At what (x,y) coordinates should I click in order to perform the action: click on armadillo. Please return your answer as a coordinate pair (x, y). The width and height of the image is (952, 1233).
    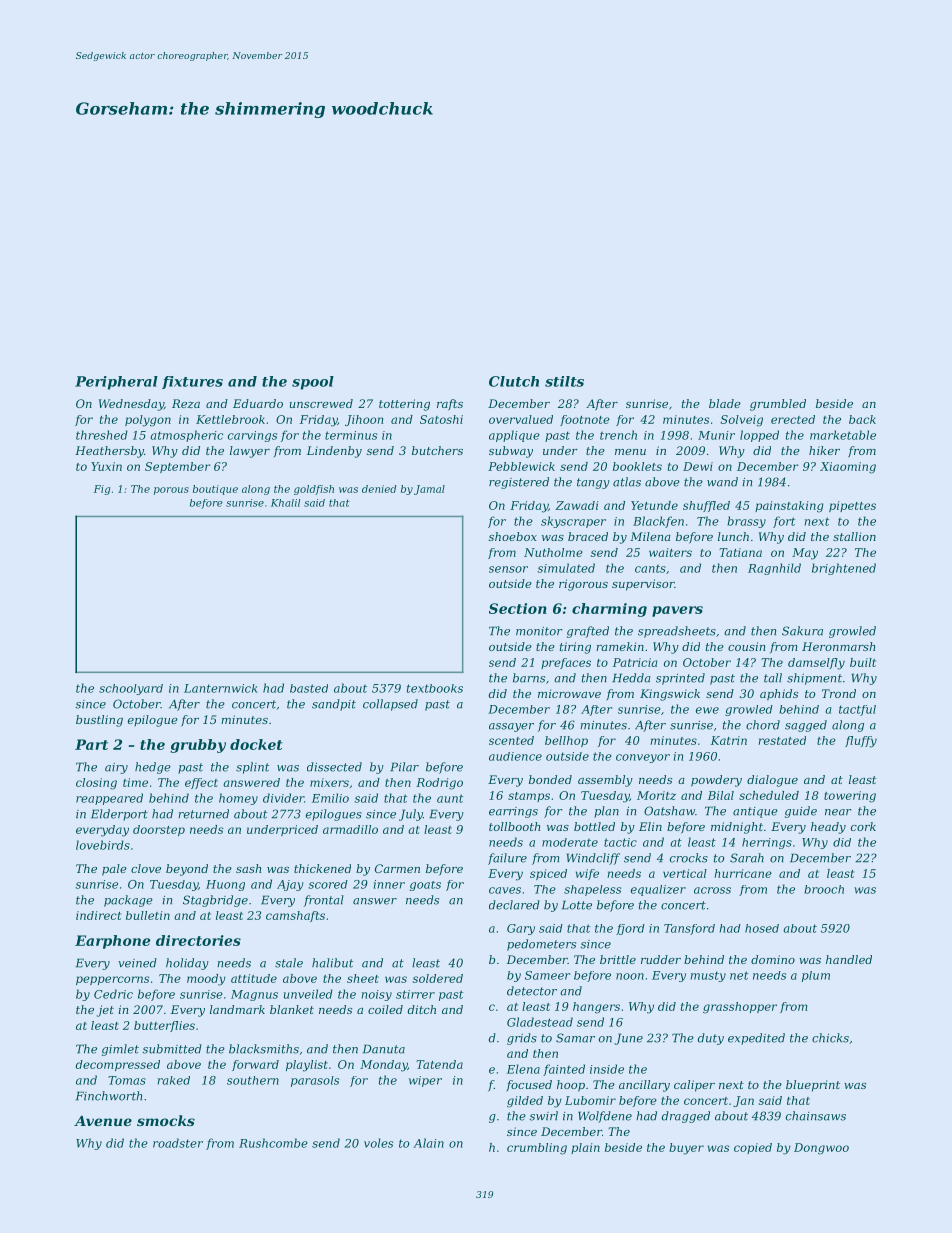
    Looking at the image, I should click on (350, 829).
